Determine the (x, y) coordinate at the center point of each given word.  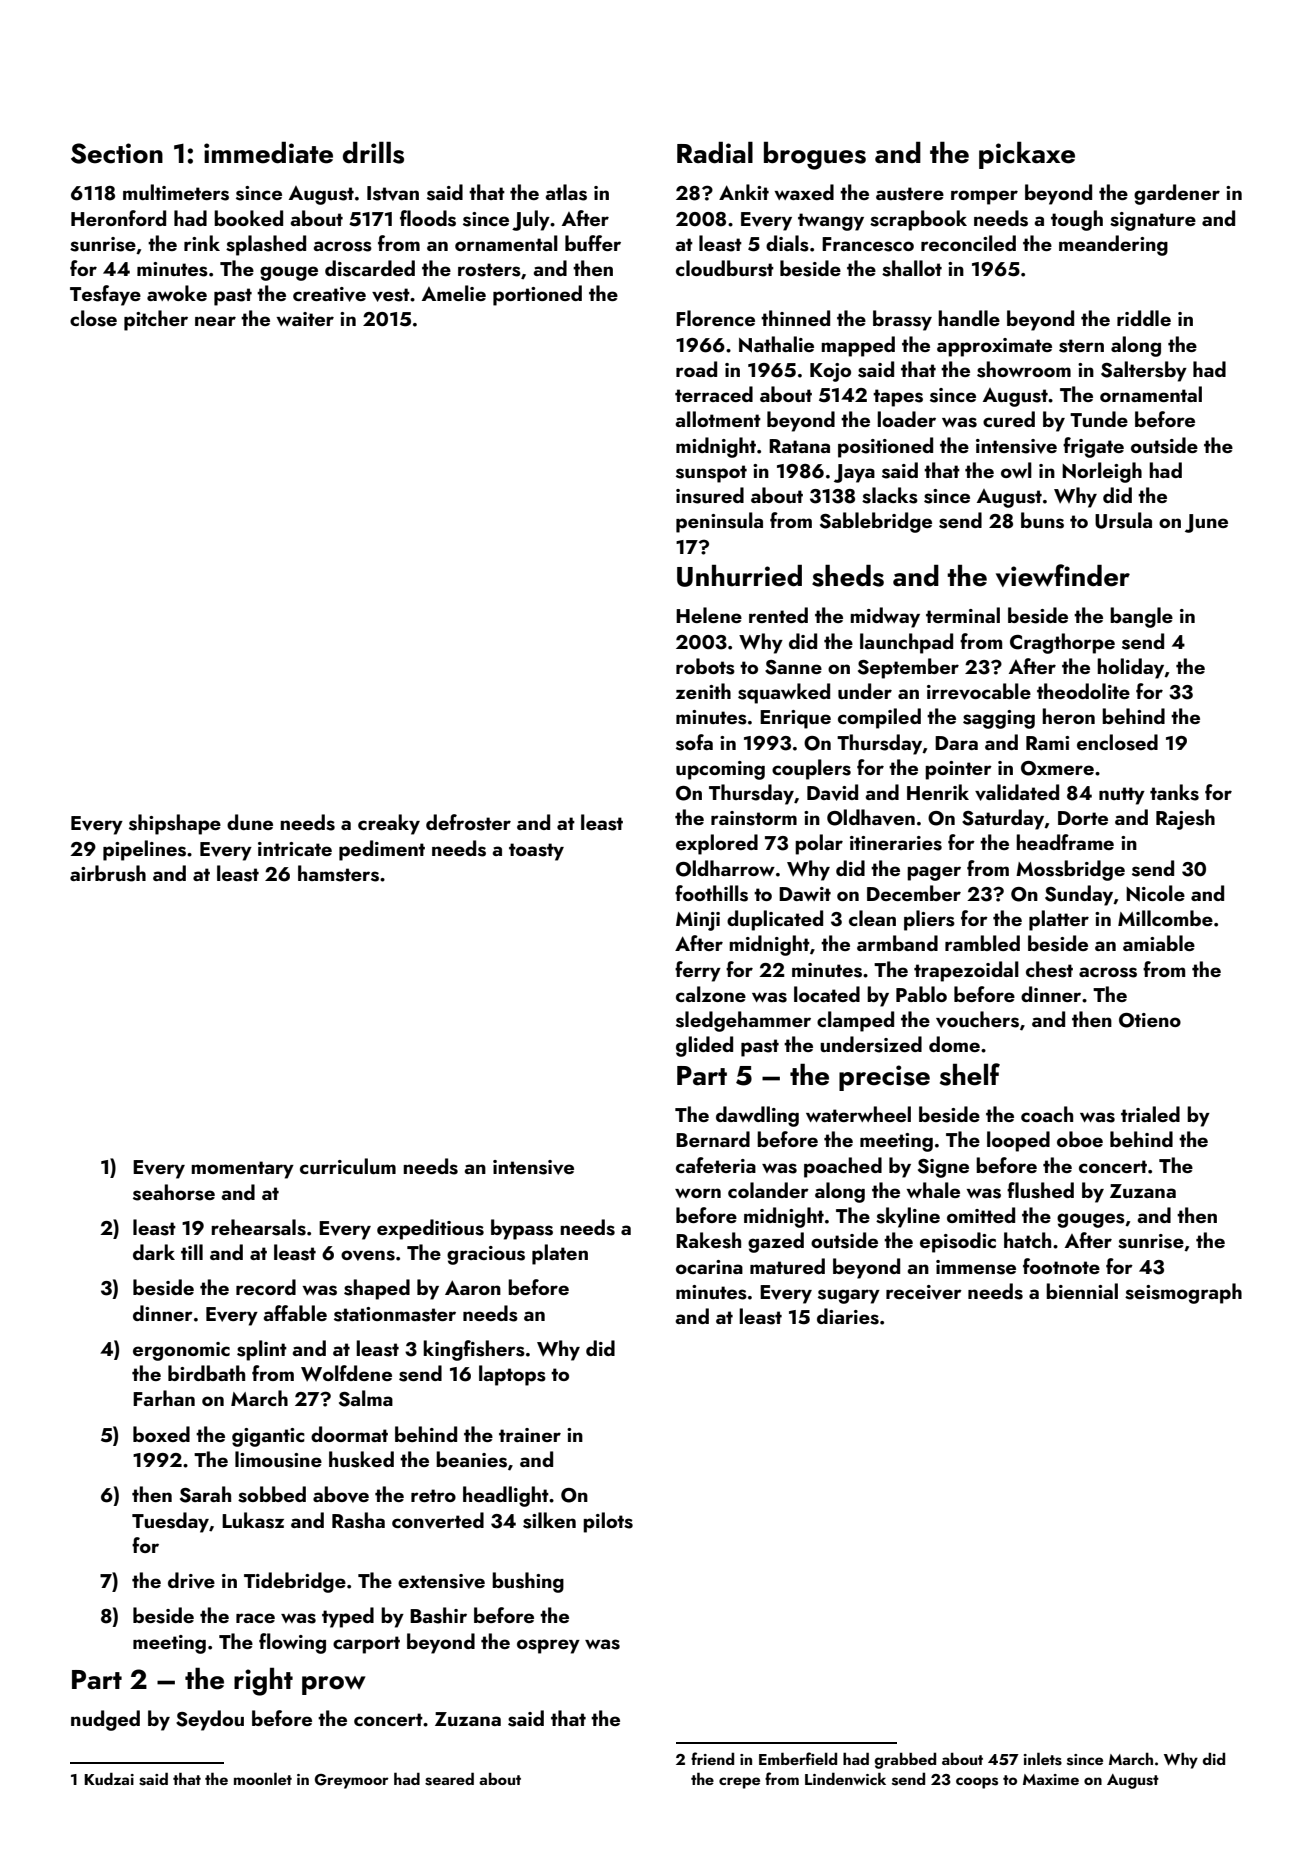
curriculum (348, 1166)
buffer (593, 243)
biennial (1082, 1291)
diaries (848, 1316)
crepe (739, 1783)
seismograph (1183, 1293)
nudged (105, 1720)
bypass (522, 1229)
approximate (994, 347)
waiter (305, 319)
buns (1042, 520)
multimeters (176, 192)
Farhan (164, 1398)
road (696, 369)
